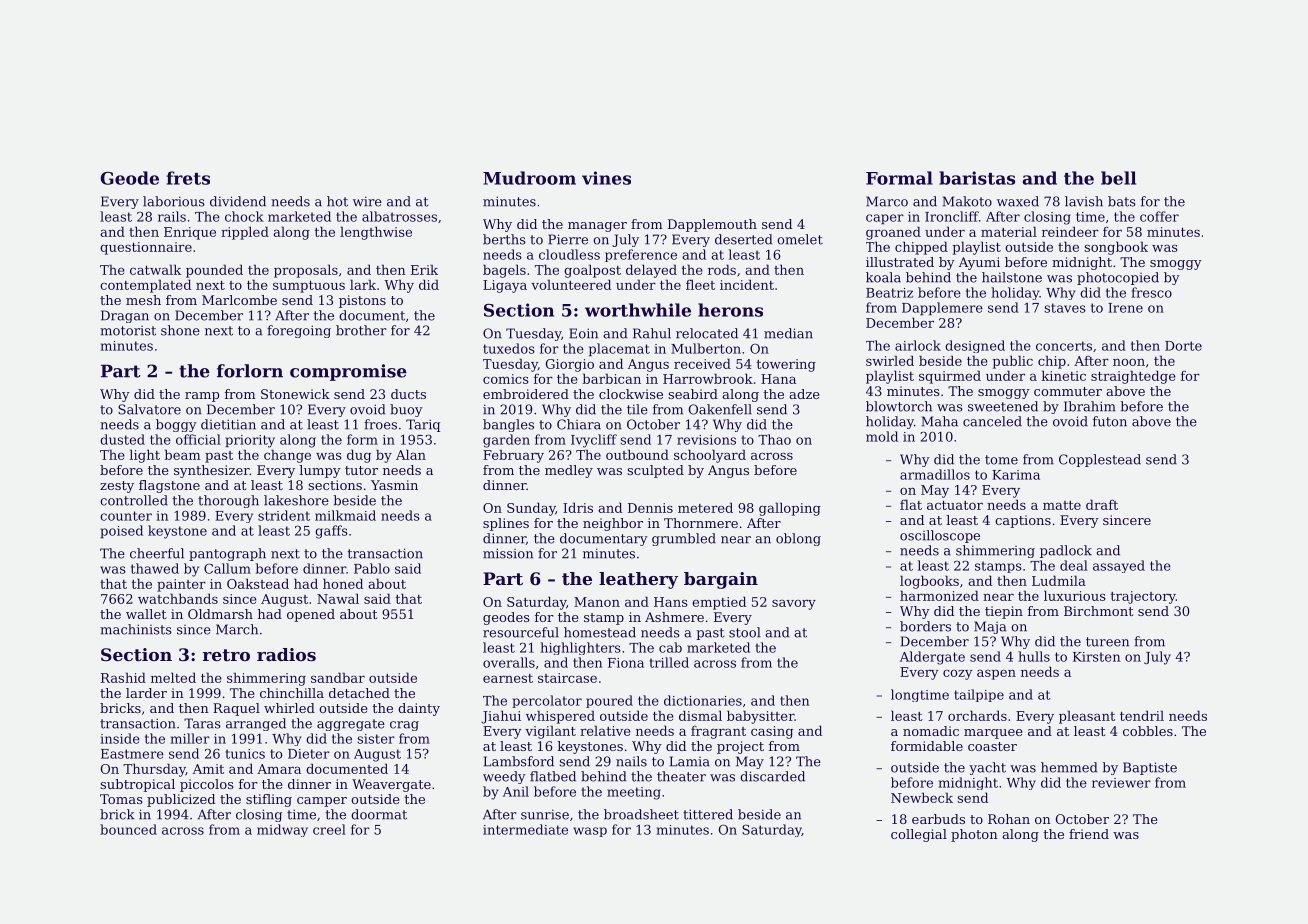  Describe the element at coordinates (155, 269) in the document. I see `catwalk` at that location.
